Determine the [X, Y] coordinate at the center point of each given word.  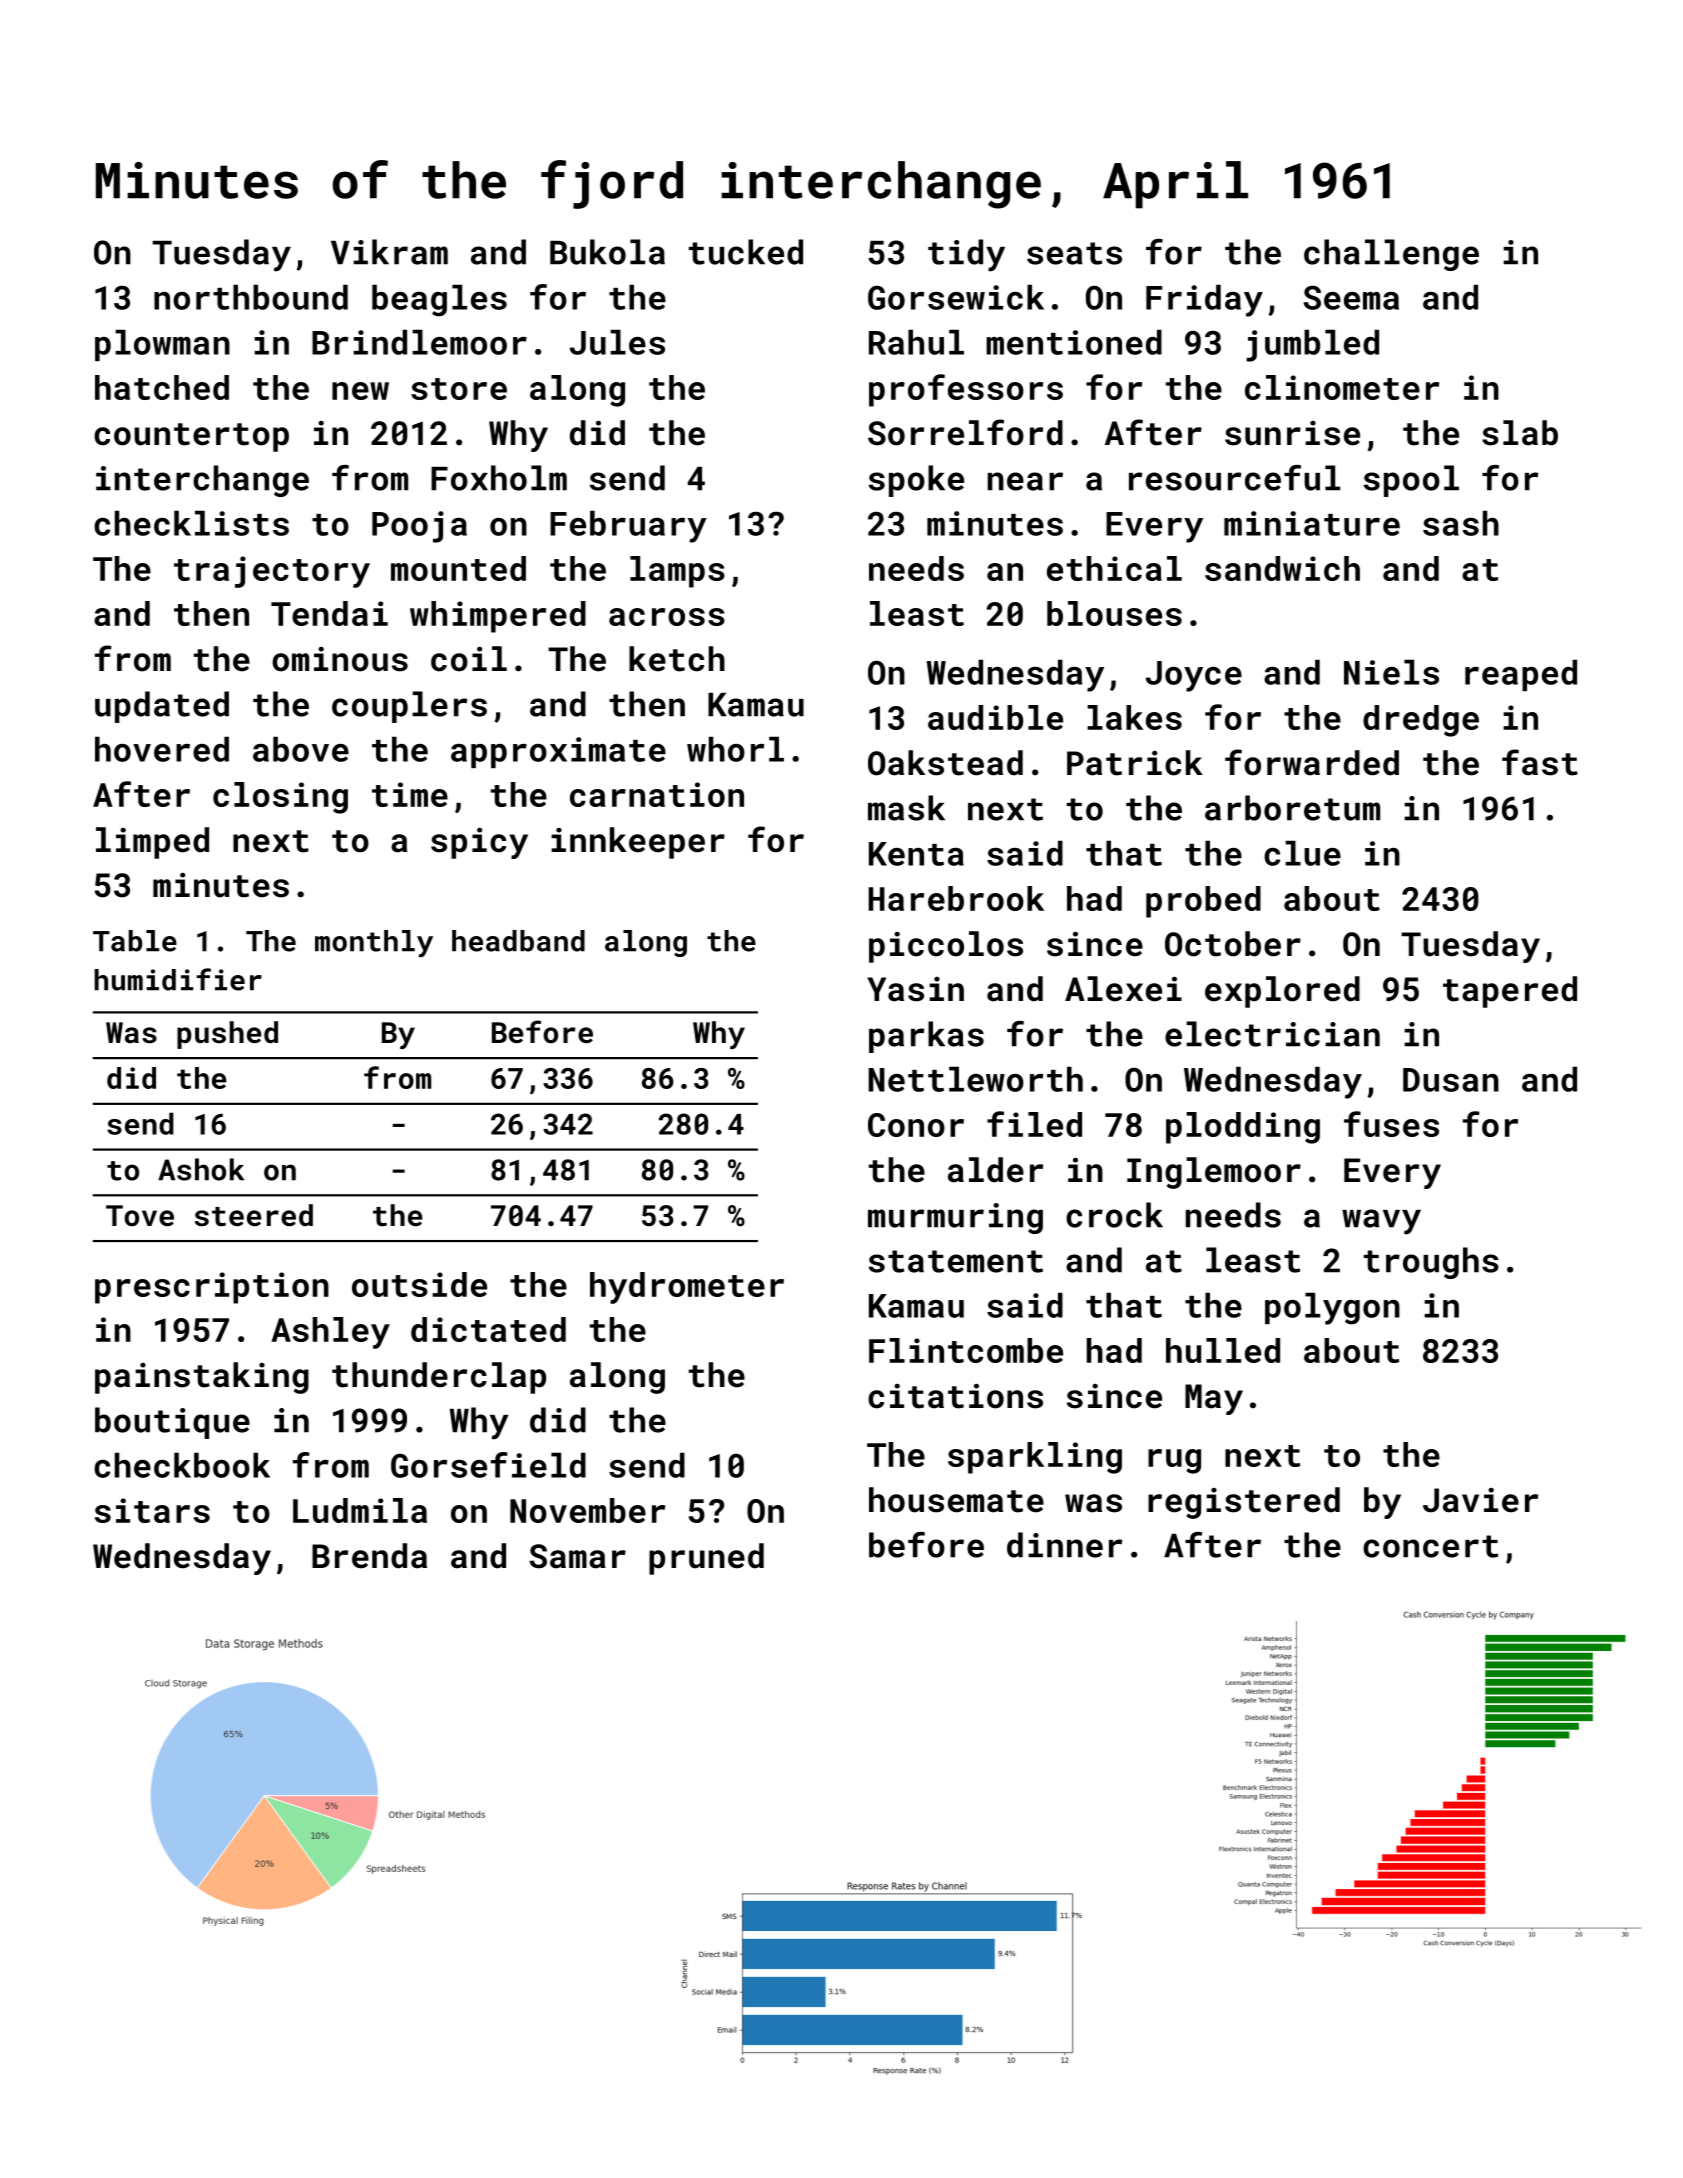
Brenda [369, 1556]
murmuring [955, 1218]
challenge [1391, 255]
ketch [677, 659]
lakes [1134, 717]
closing [280, 798]
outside [419, 1284]
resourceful [1234, 478]
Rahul [916, 342]
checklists [191, 523]
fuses [1391, 1124]
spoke [916, 481]
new [360, 391]
